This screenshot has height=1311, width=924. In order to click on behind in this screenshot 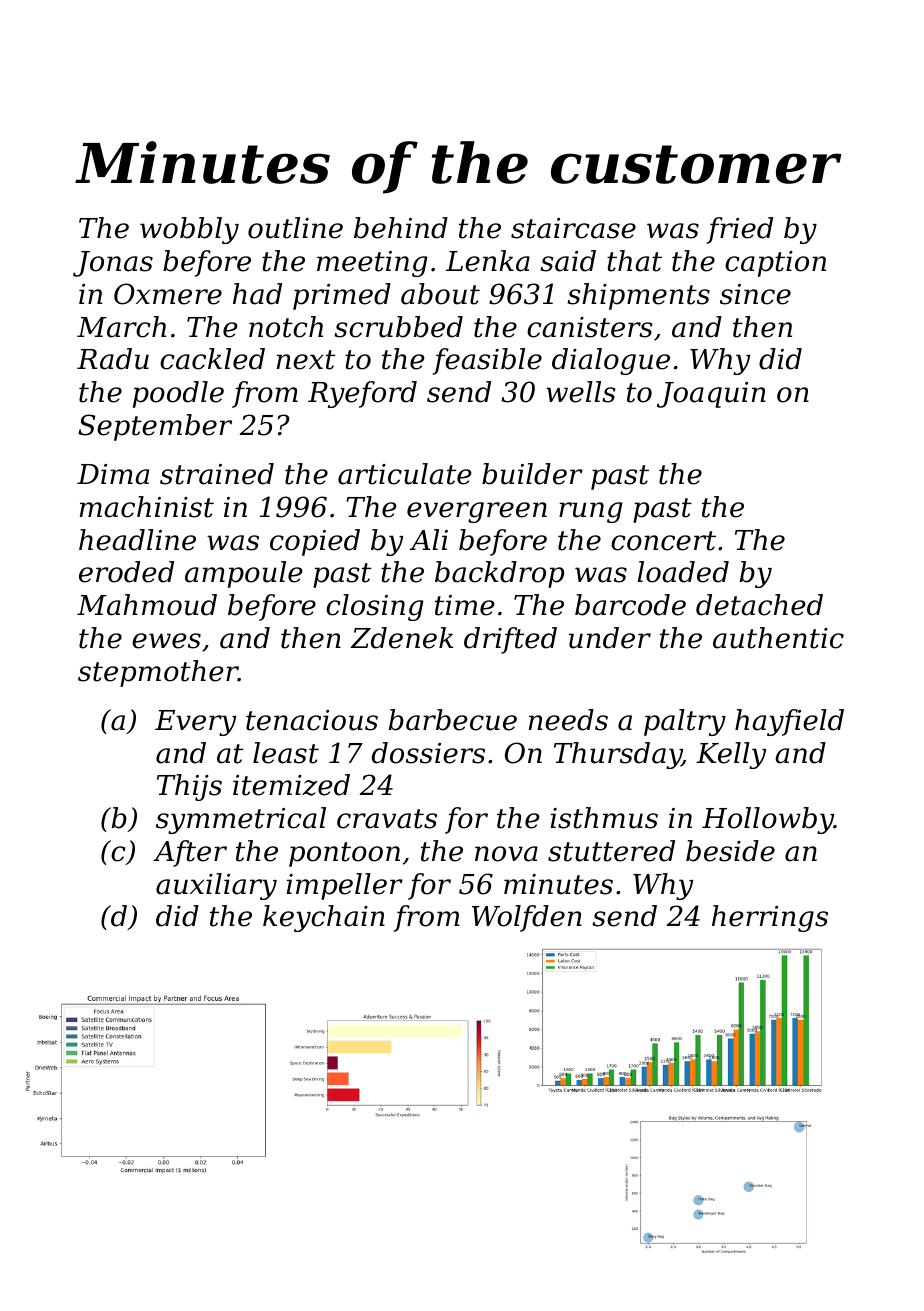, I will do `click(401, 228)`.
